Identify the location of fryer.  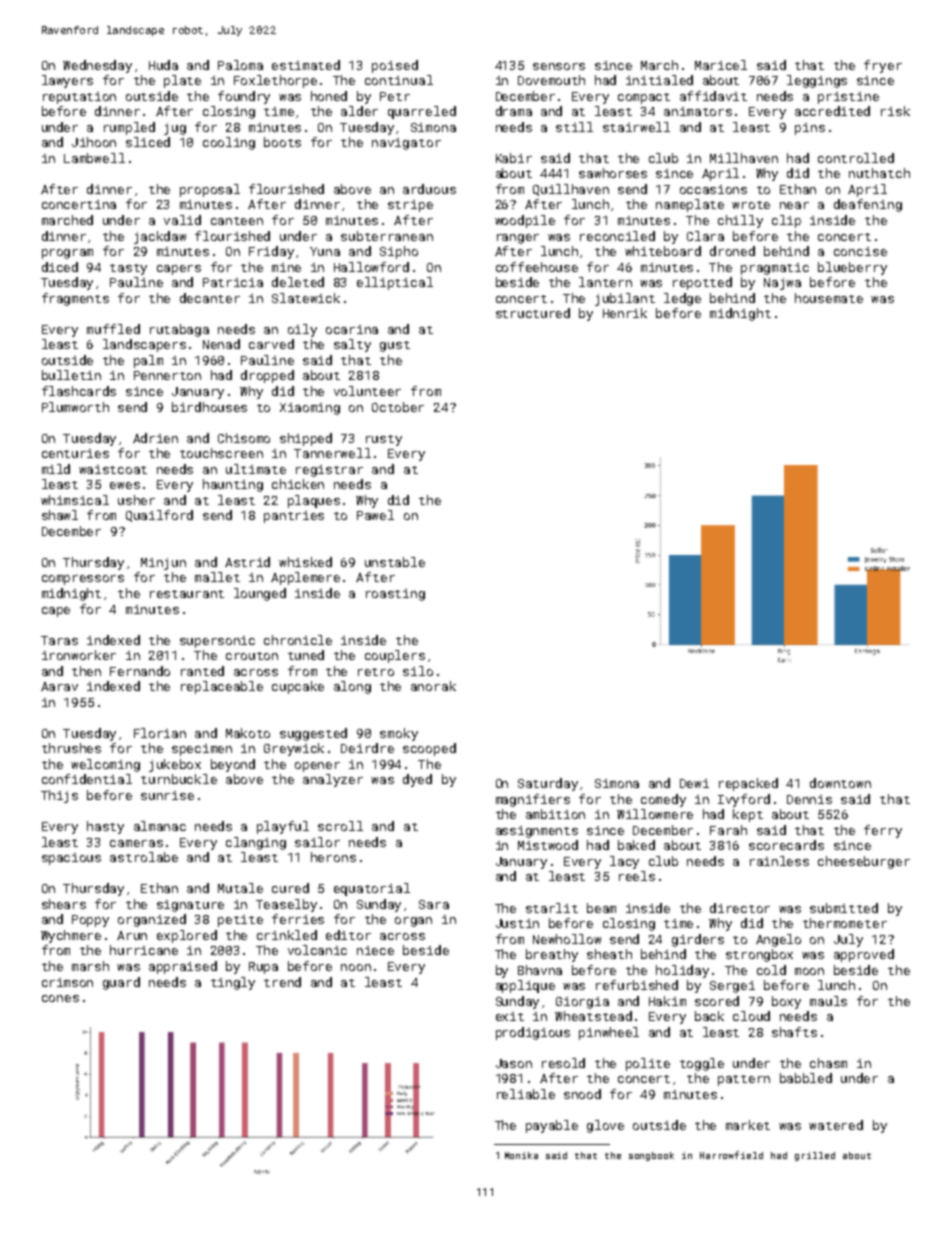
(883, 66).
